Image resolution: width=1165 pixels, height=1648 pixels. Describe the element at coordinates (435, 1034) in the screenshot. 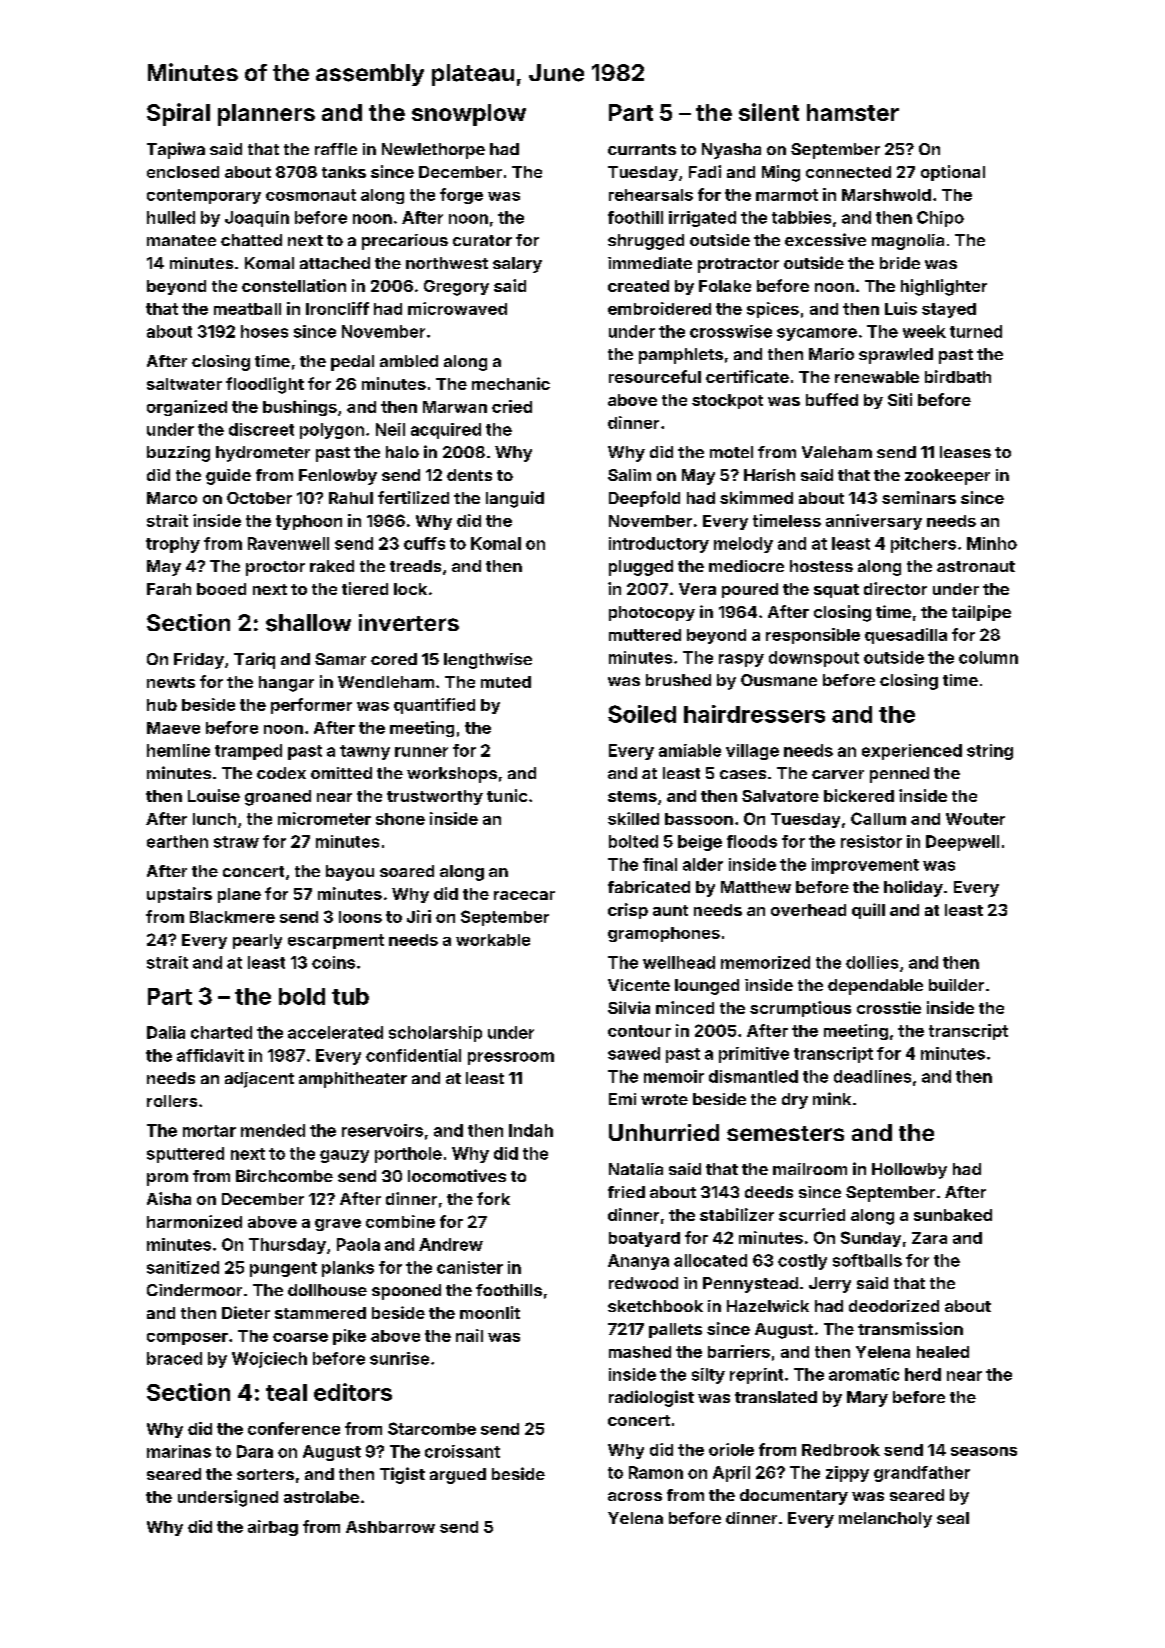

I see `scholarship` at that location.
